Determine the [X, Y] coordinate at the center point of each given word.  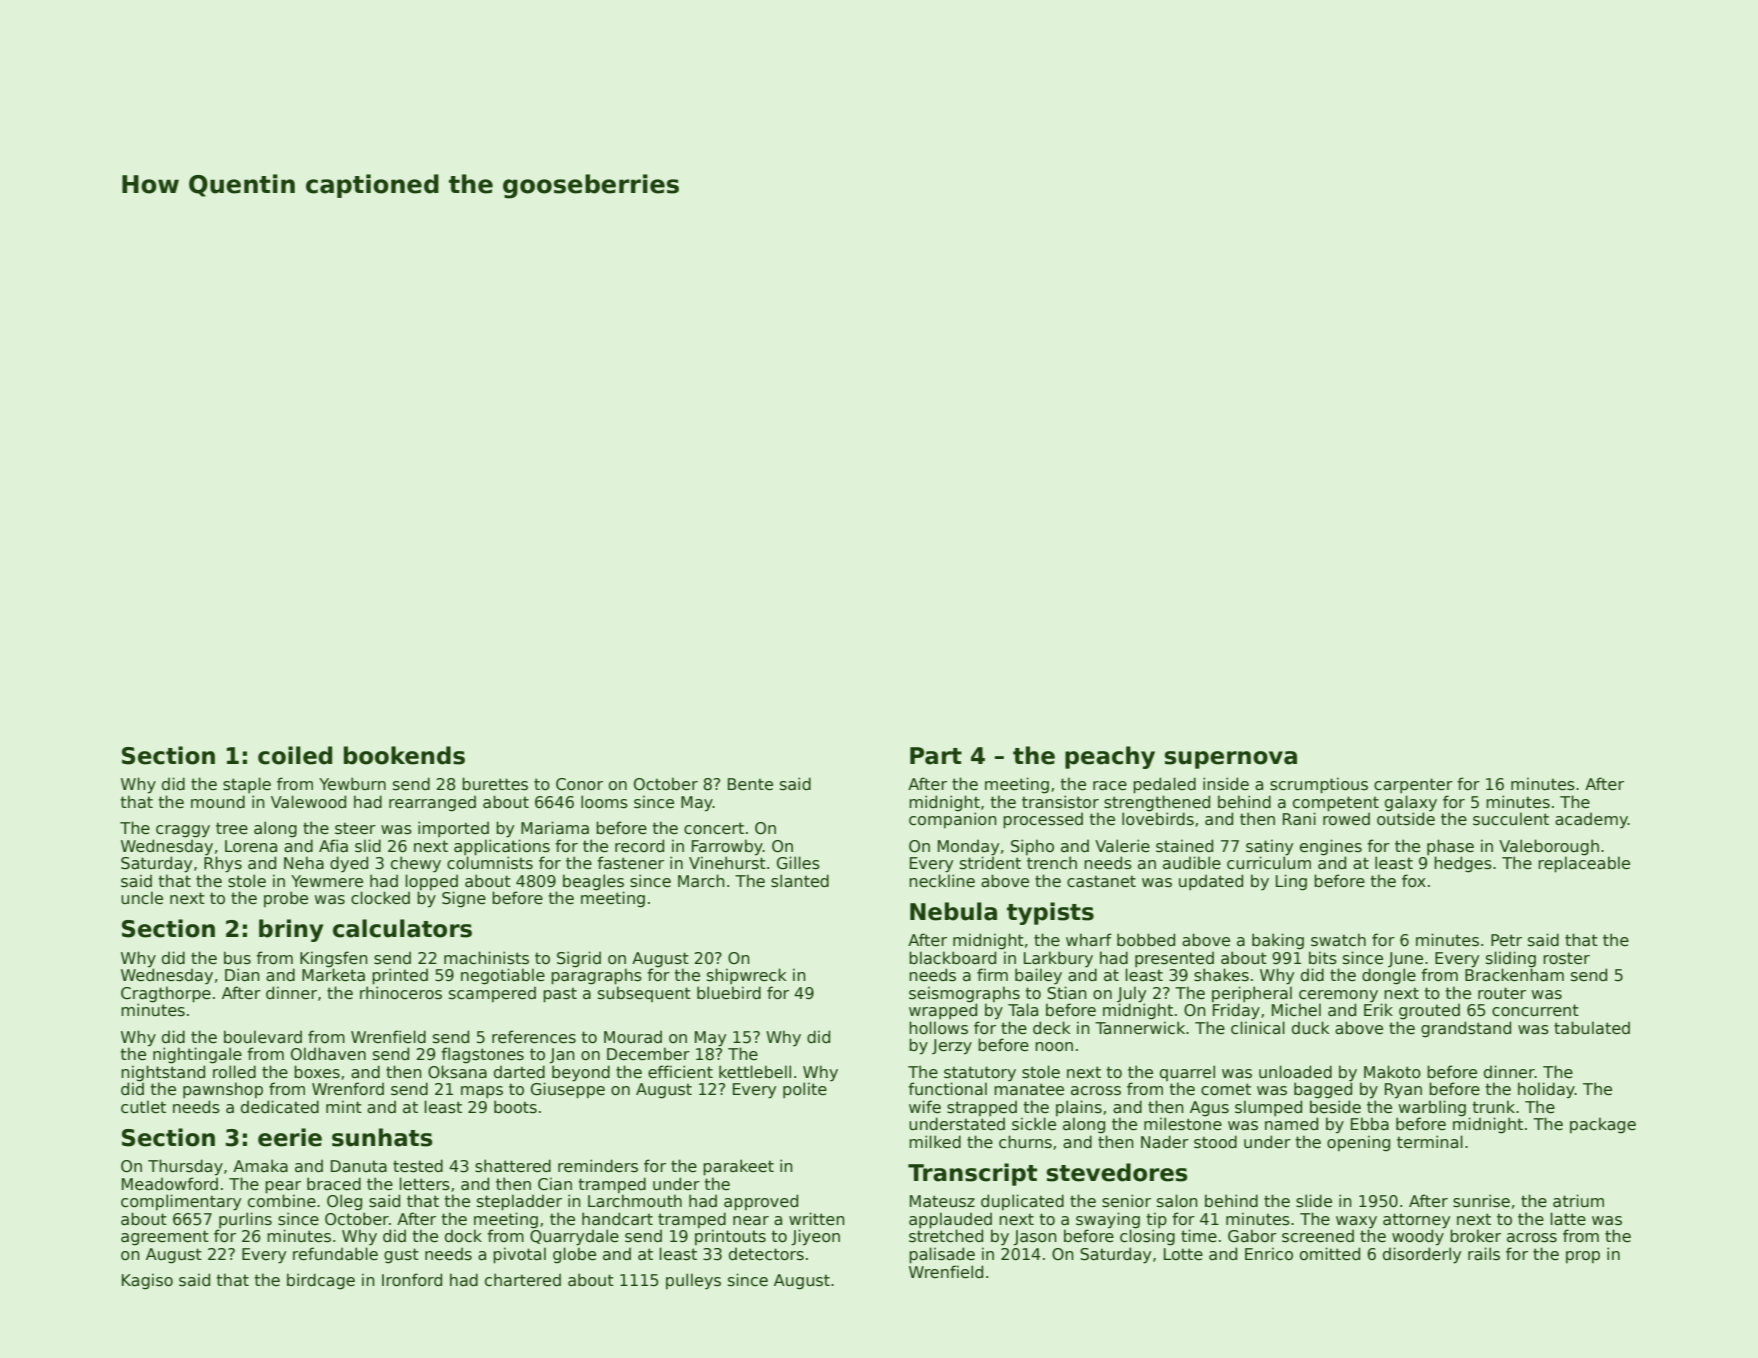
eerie [290, 1137]
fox [1414, 880]
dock [463, 1235]
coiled [295, 755]
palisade [942, 1255]
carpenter [1413, 785]
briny [291, 930]
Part [936, 756]
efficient [680, 1072]
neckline [942, 881]
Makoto [1392, 1072]
